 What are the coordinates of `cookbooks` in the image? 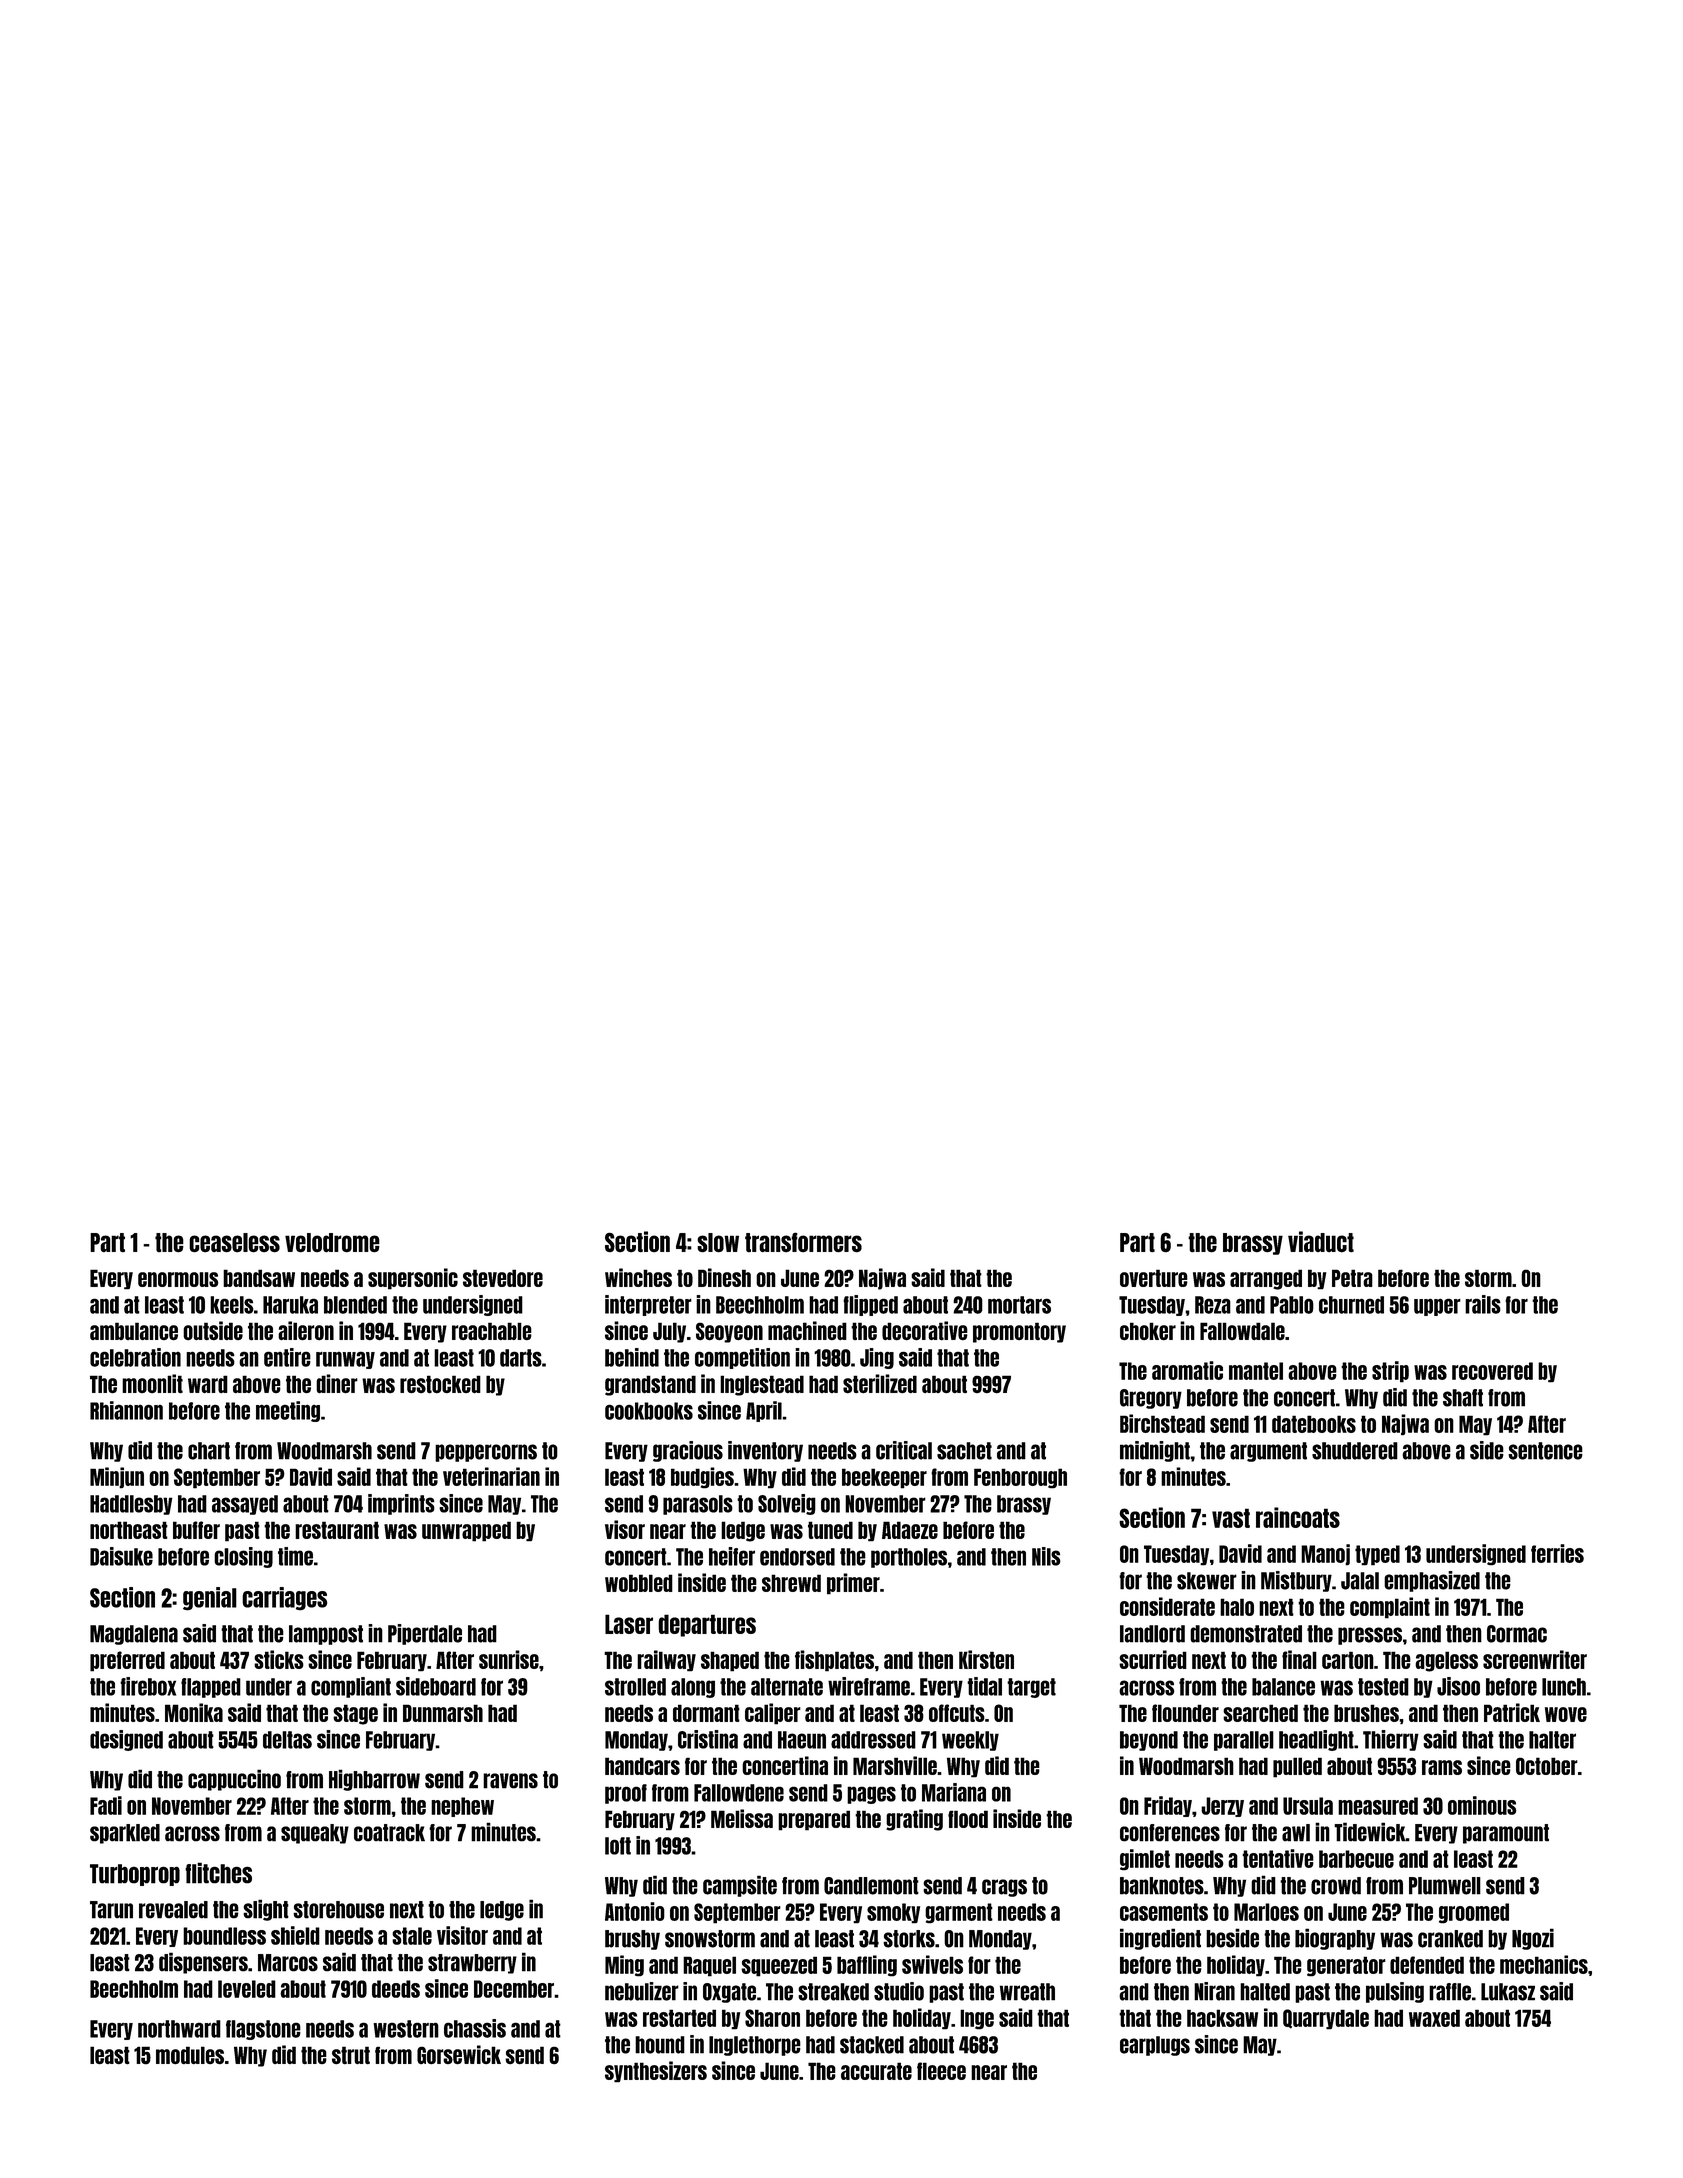 It's located at (649, 1411).
